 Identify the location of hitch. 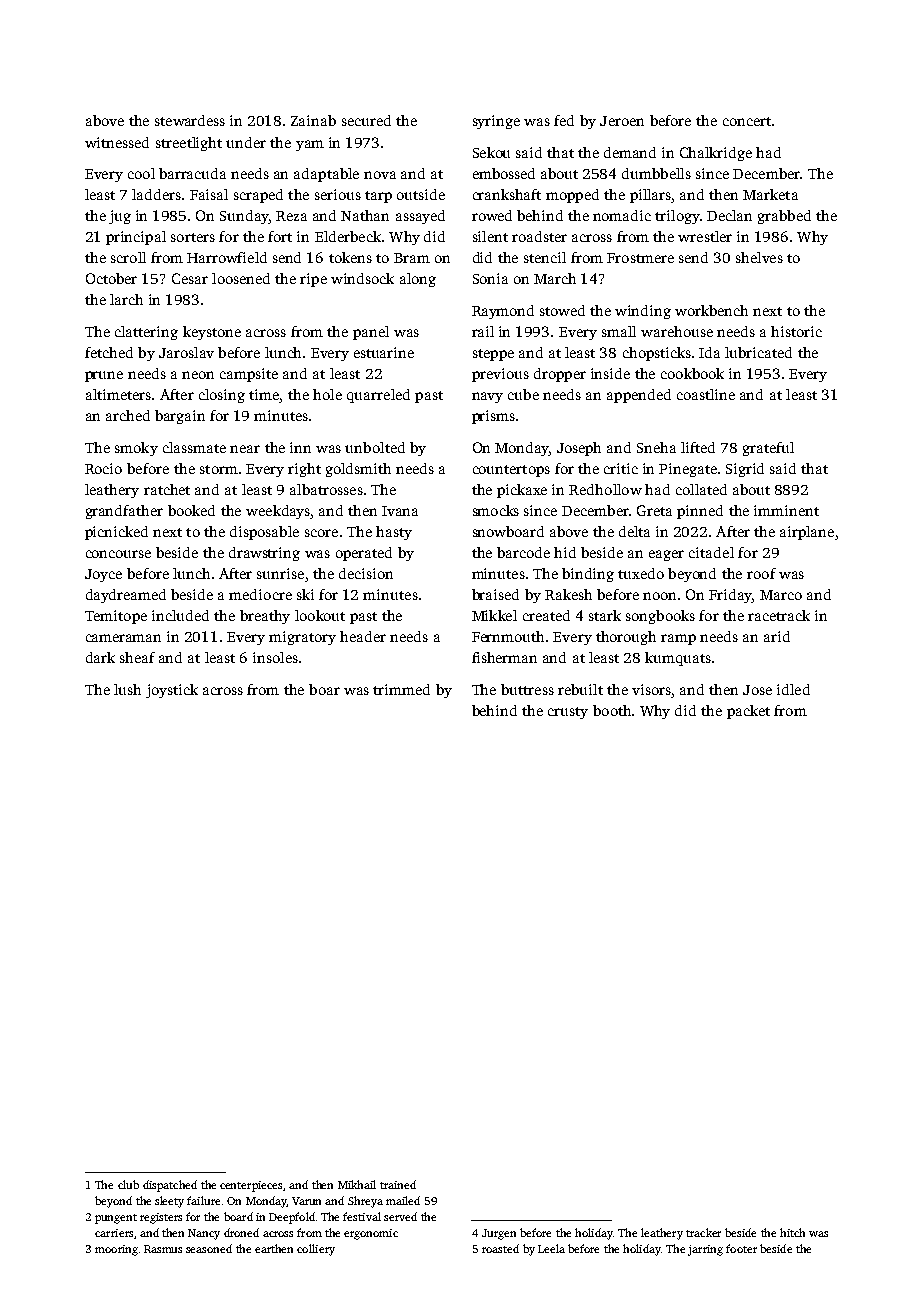
(792, 1232).
